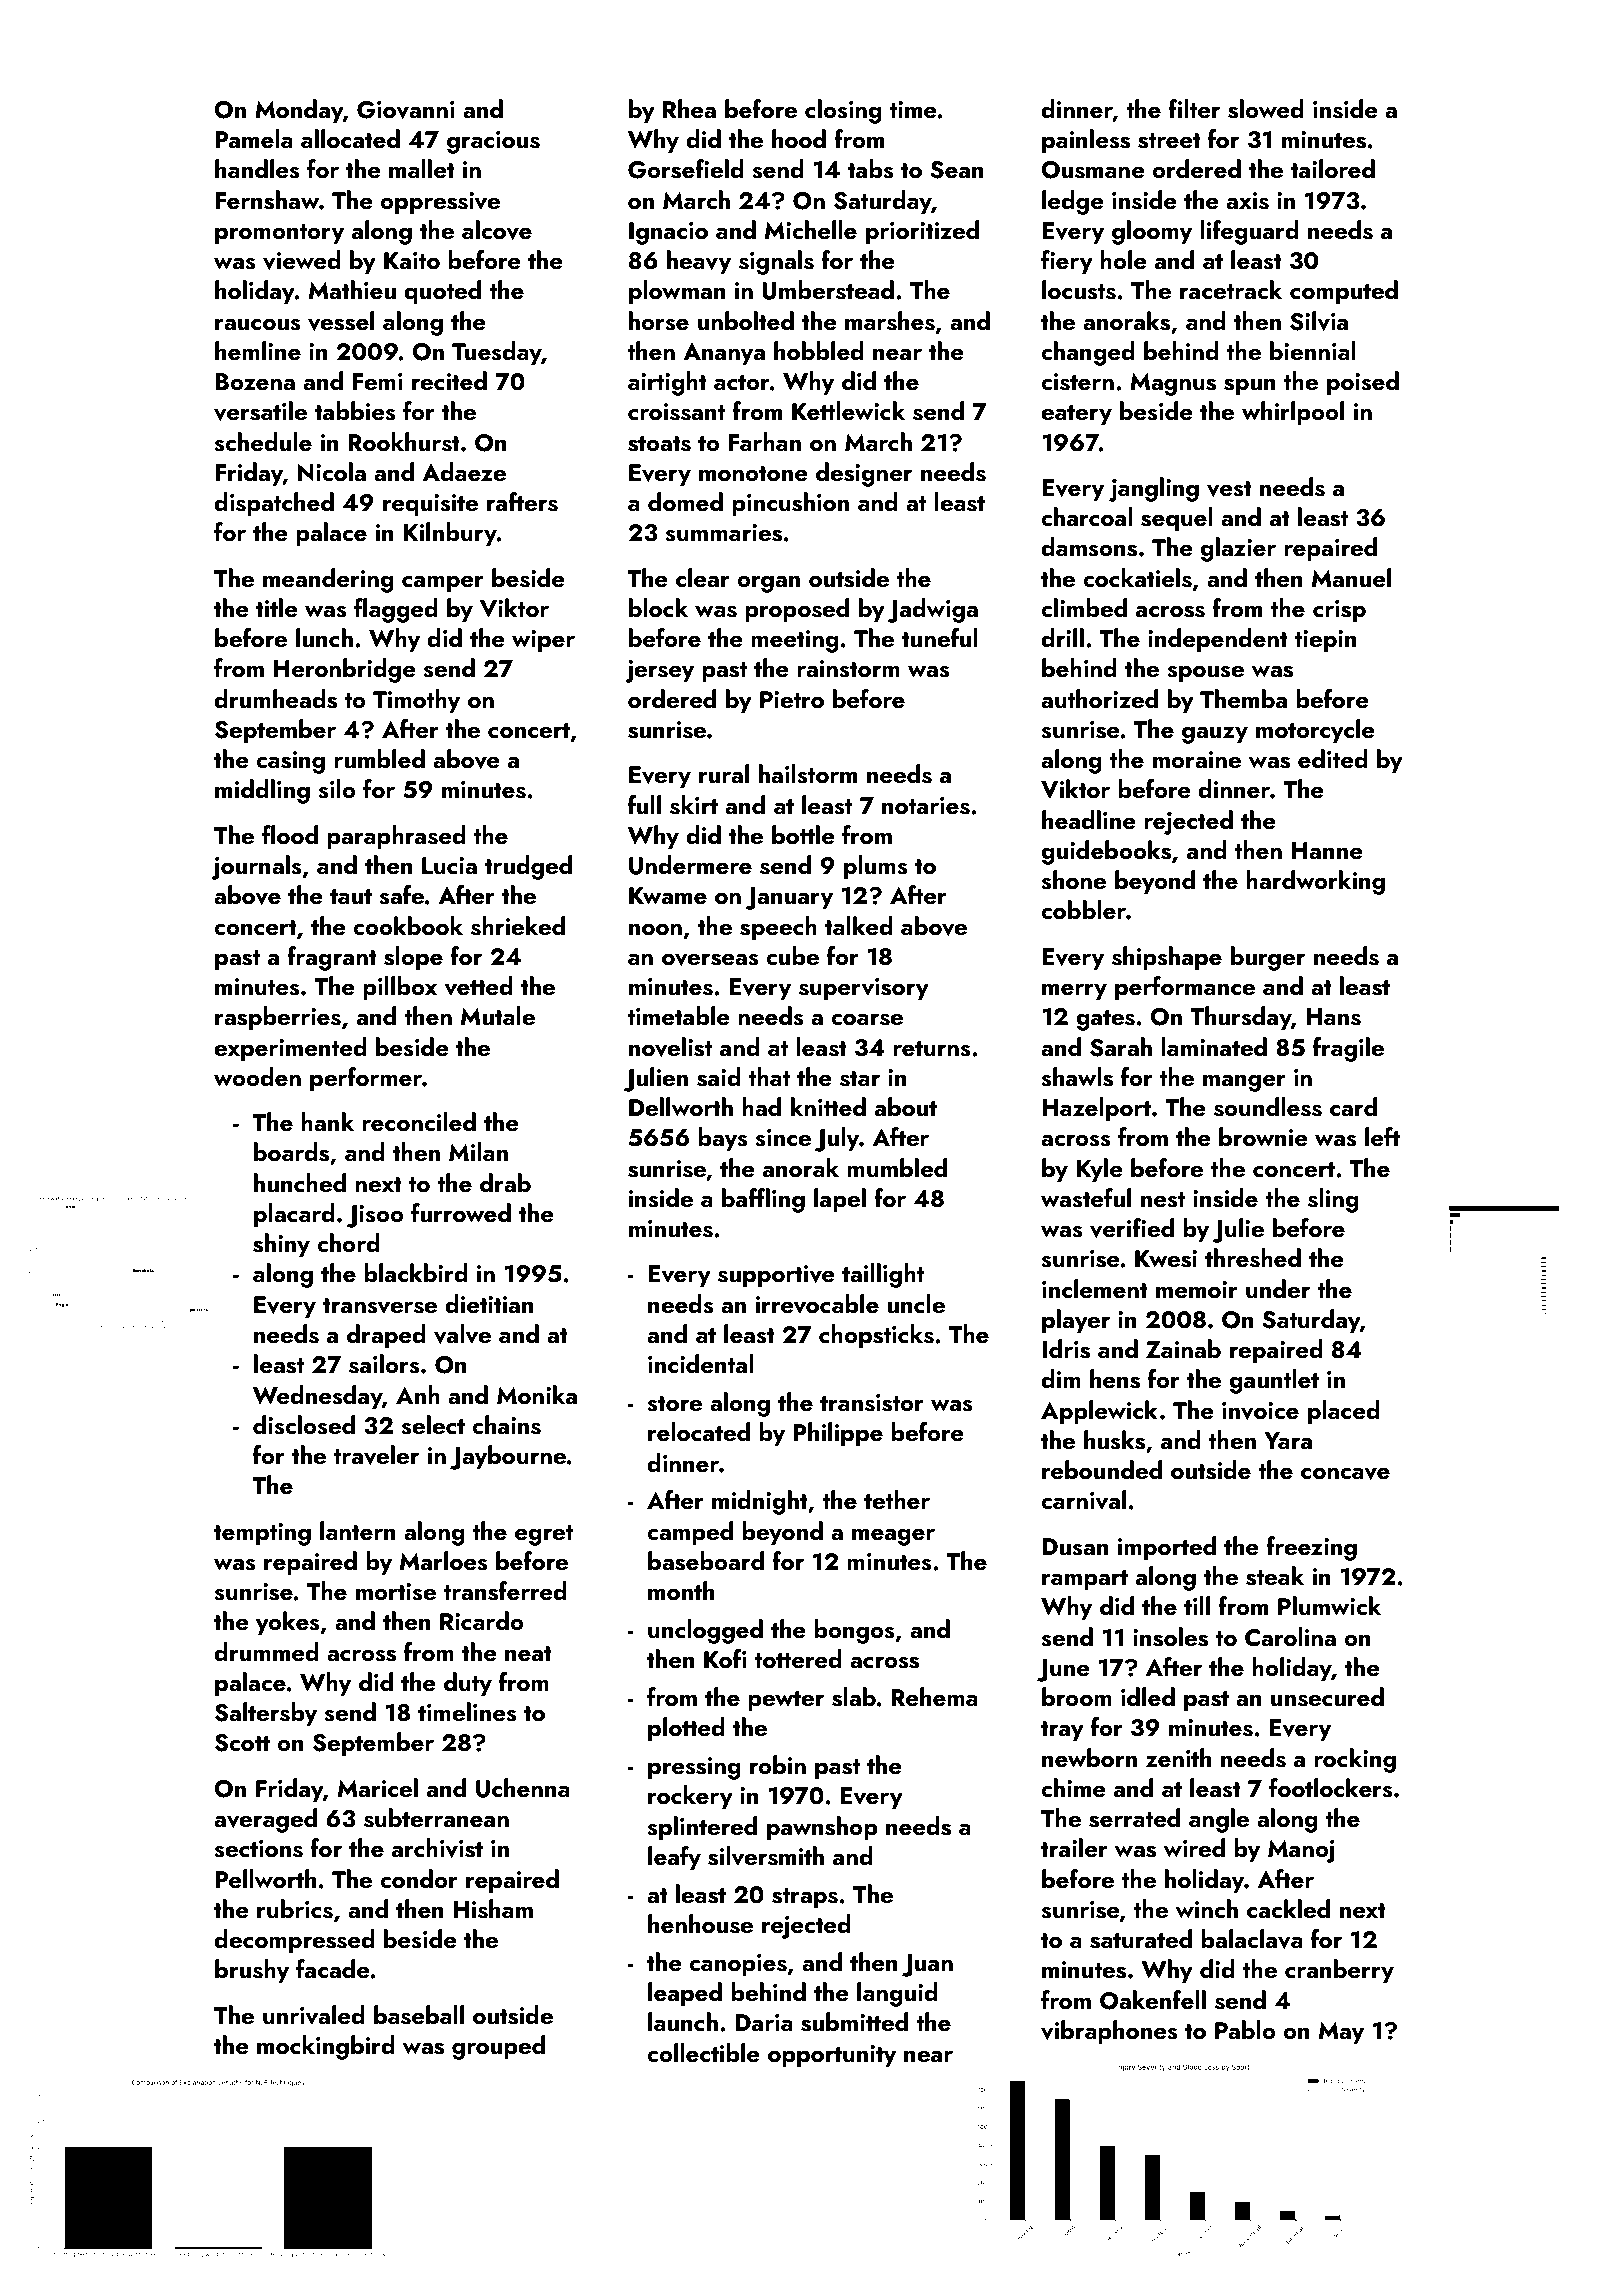 This screenshot has height=2292, width=1620. I want to click on disclosed, so click(304, 1425).
